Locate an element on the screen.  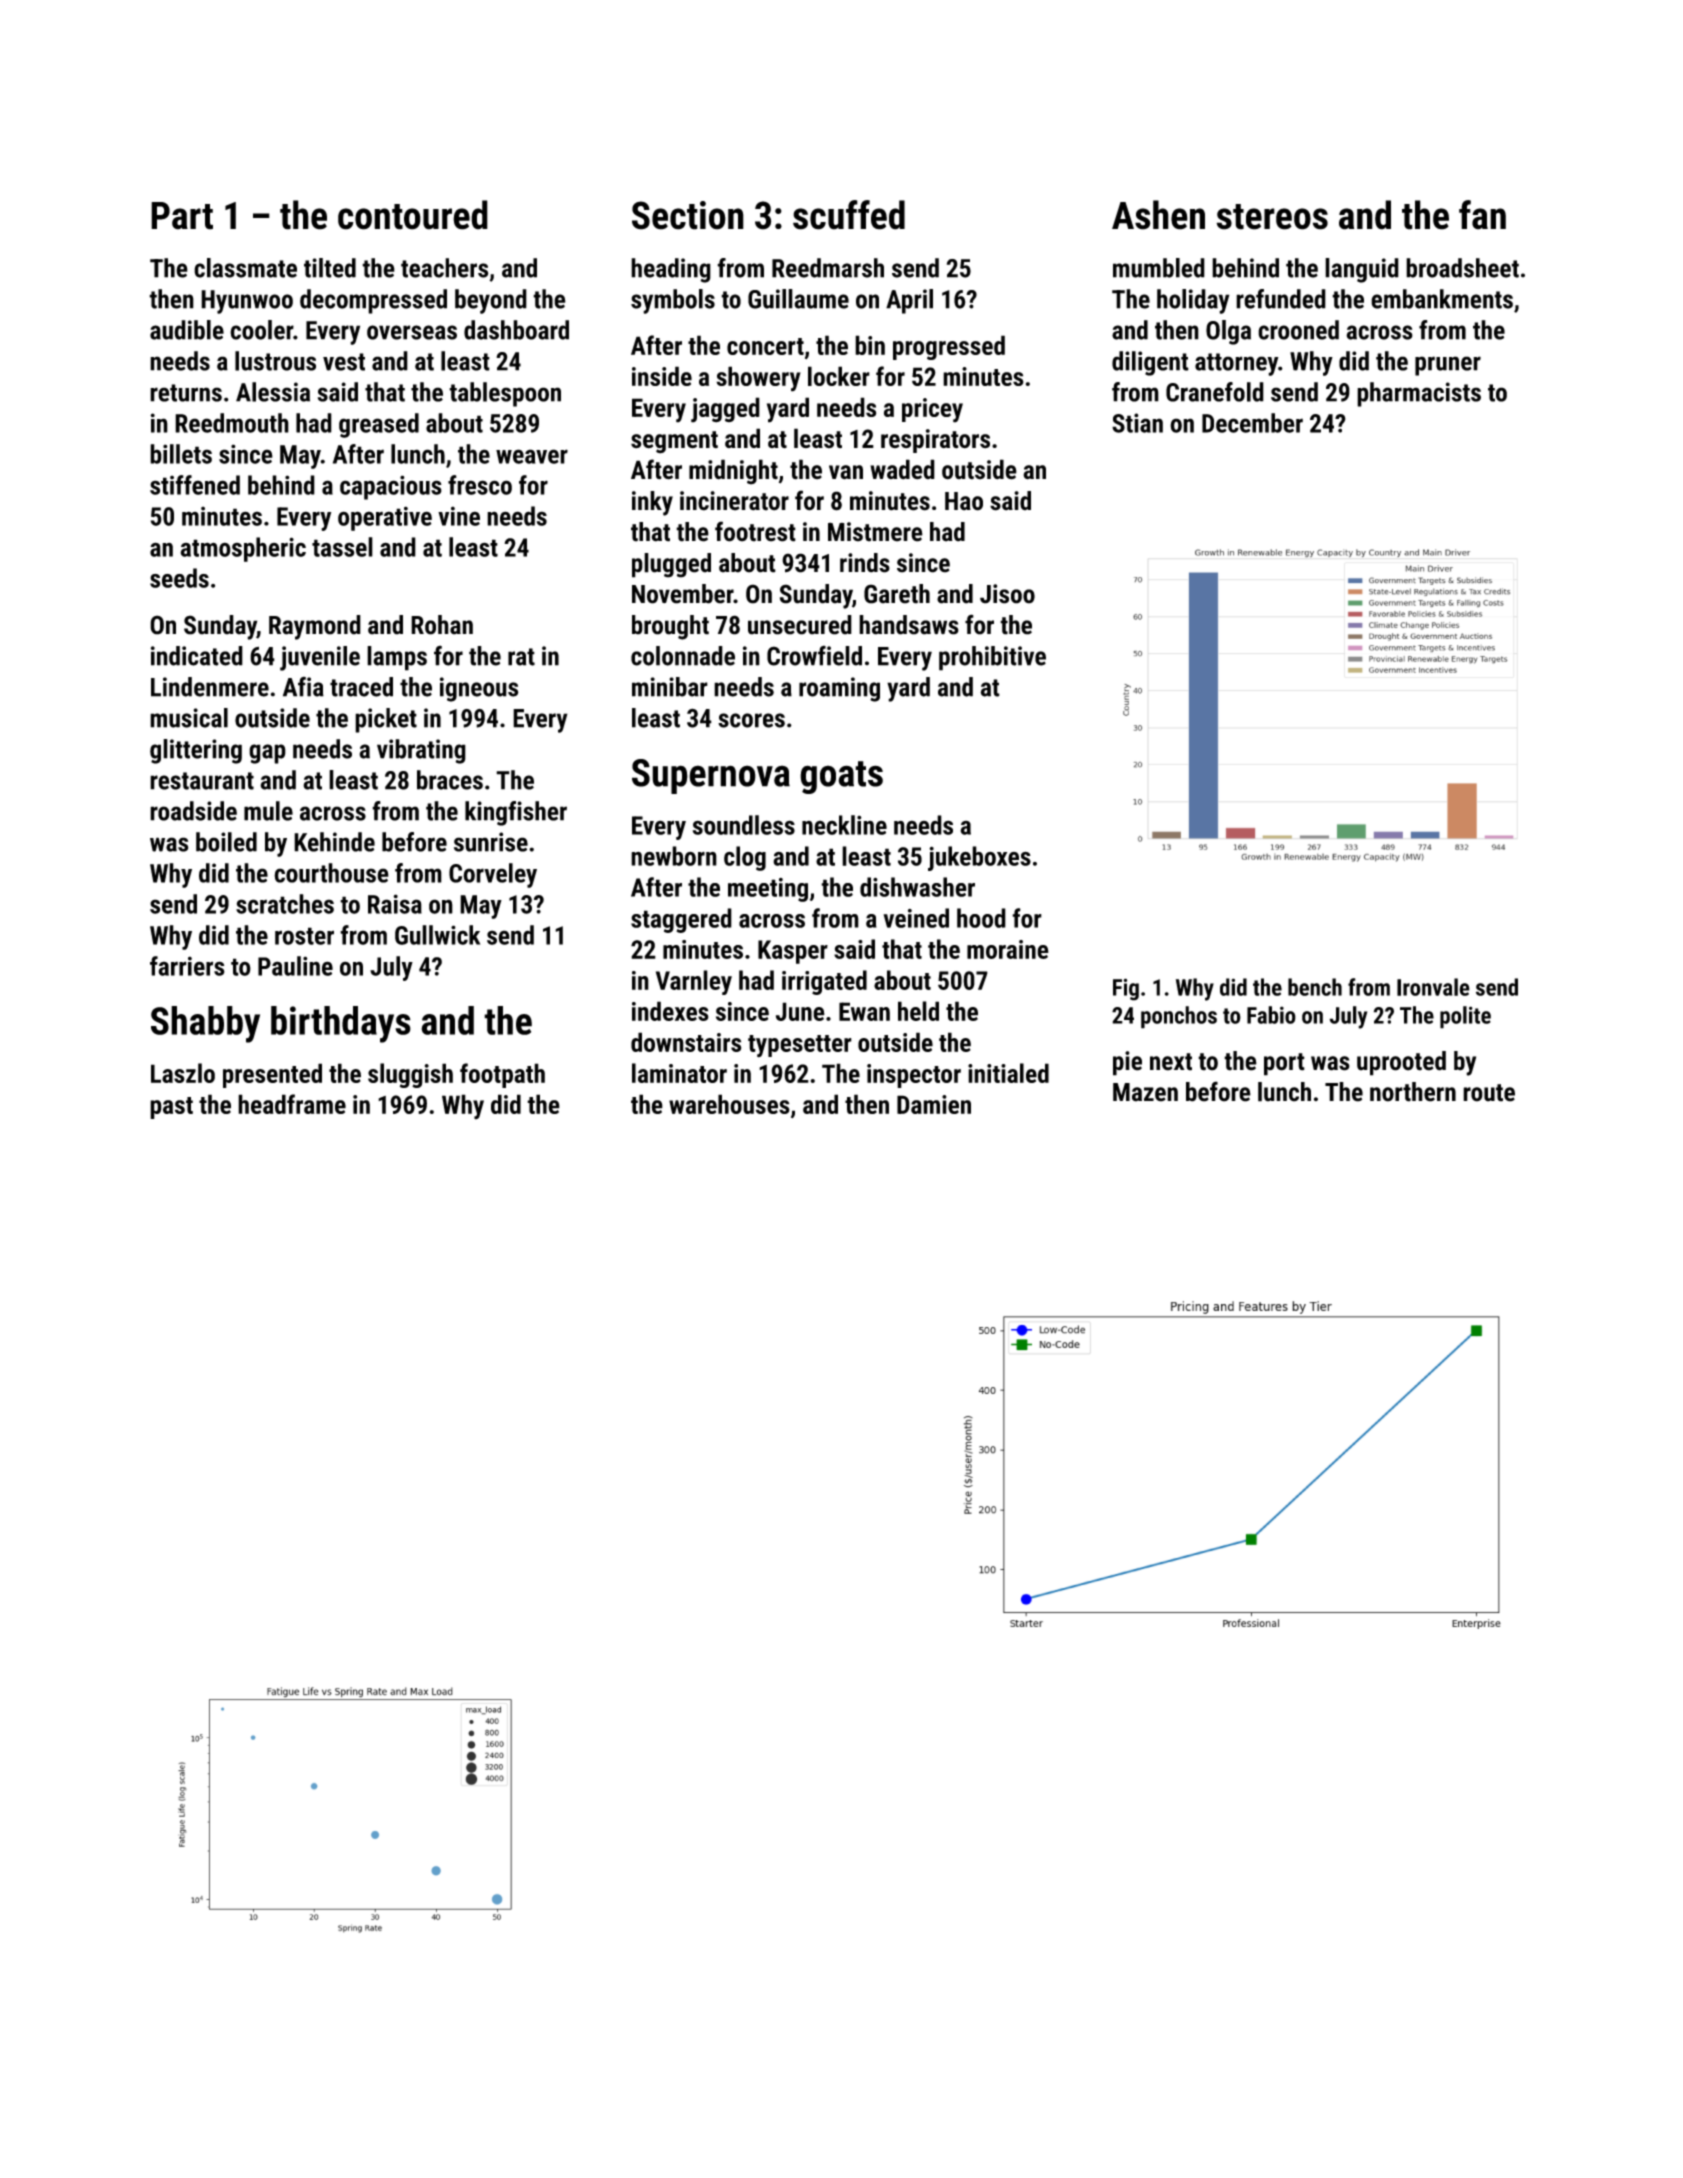
tassel is located at coordinates (342, 547).
